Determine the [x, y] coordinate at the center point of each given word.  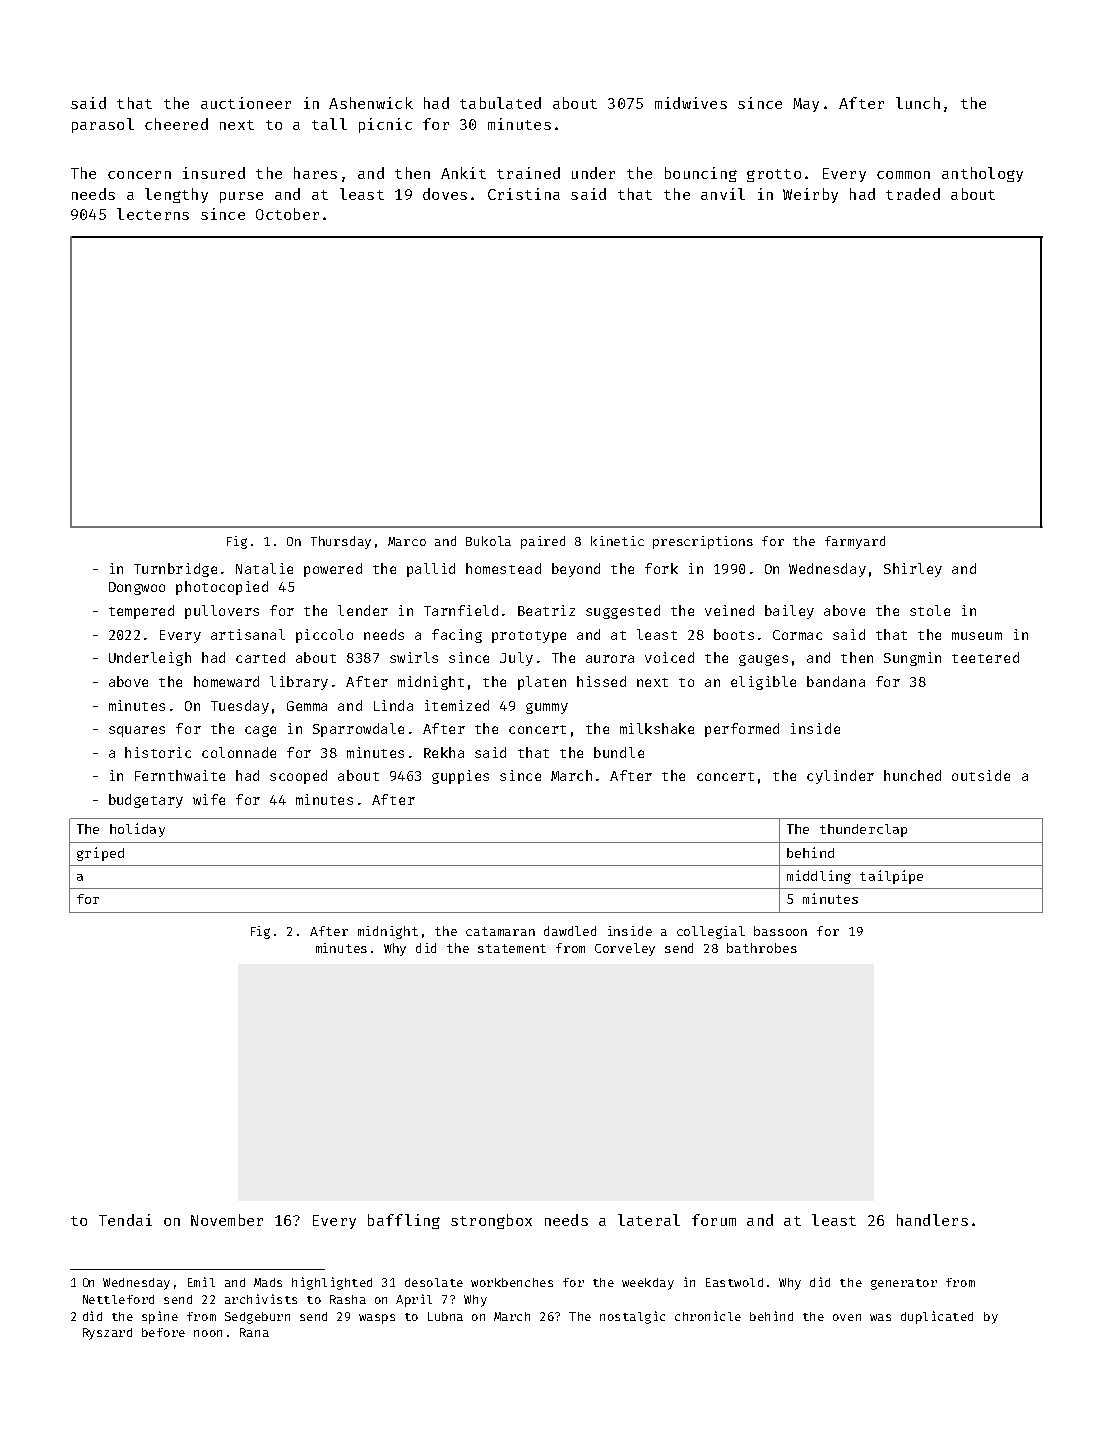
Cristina [524, 194]
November [227, 1220]
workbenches [512, 1282]
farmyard [855, 542]
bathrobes [762, 948]
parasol [103, 125]
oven [847, 1317]
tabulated [500, 103]
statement [512, 948]
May [806, 105]
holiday [137, 830]
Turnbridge [175, 570]
